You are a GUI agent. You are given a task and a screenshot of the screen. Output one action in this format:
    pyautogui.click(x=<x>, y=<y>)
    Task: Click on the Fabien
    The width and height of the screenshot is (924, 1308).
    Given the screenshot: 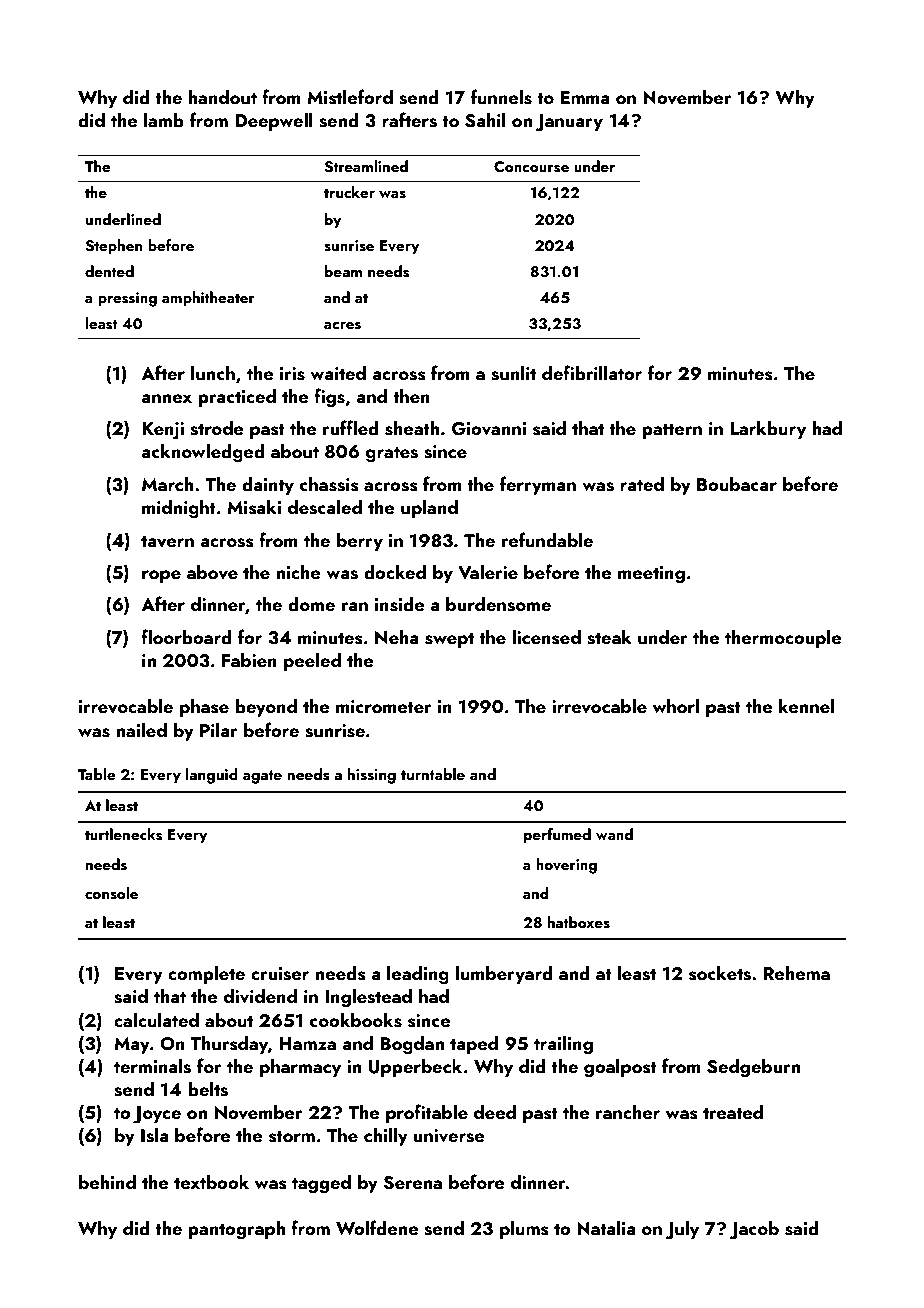 What is the action you would take?
    pyautogui.click(x=249, y=659)
